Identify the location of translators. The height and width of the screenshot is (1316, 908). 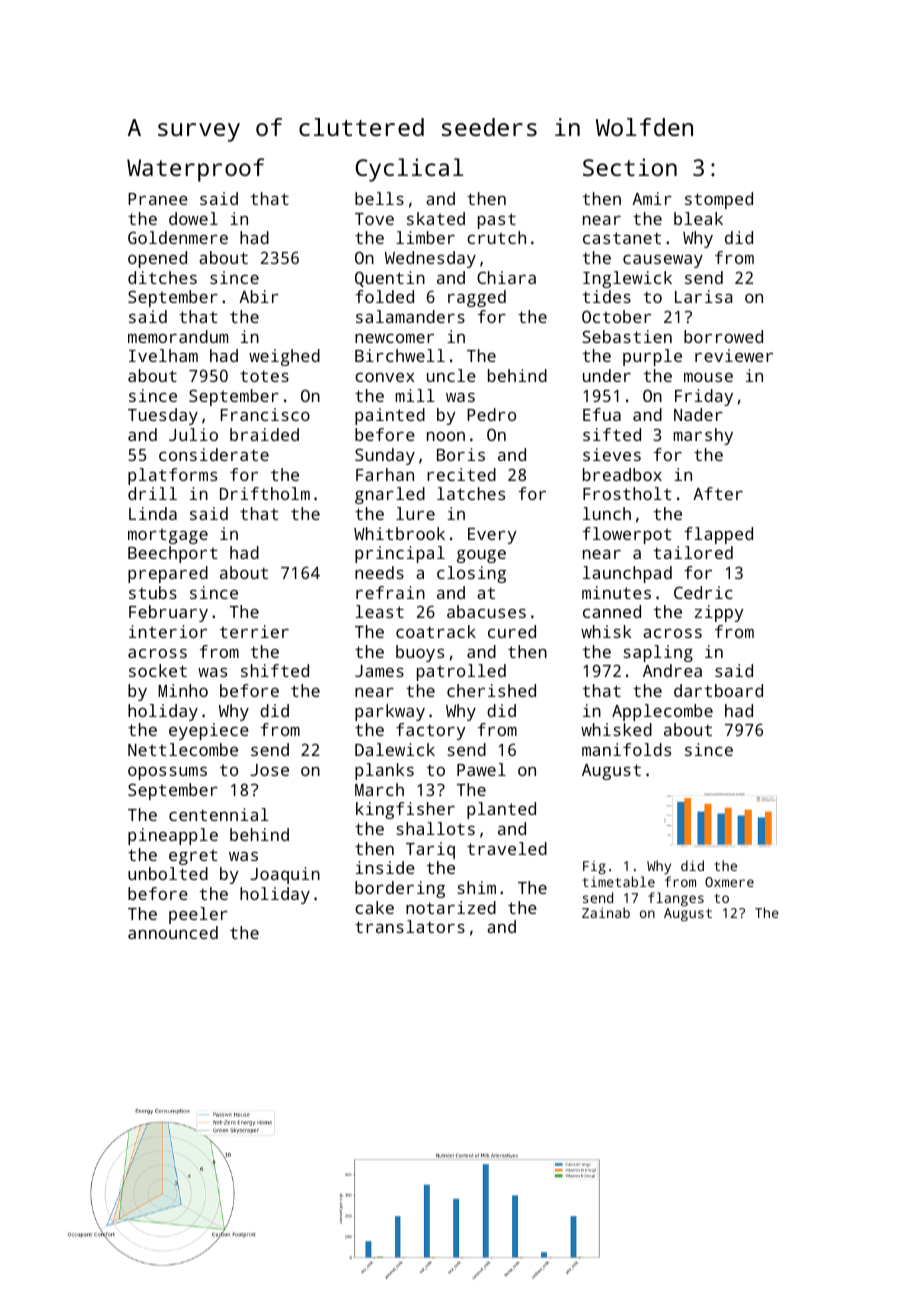
(410, 926).
